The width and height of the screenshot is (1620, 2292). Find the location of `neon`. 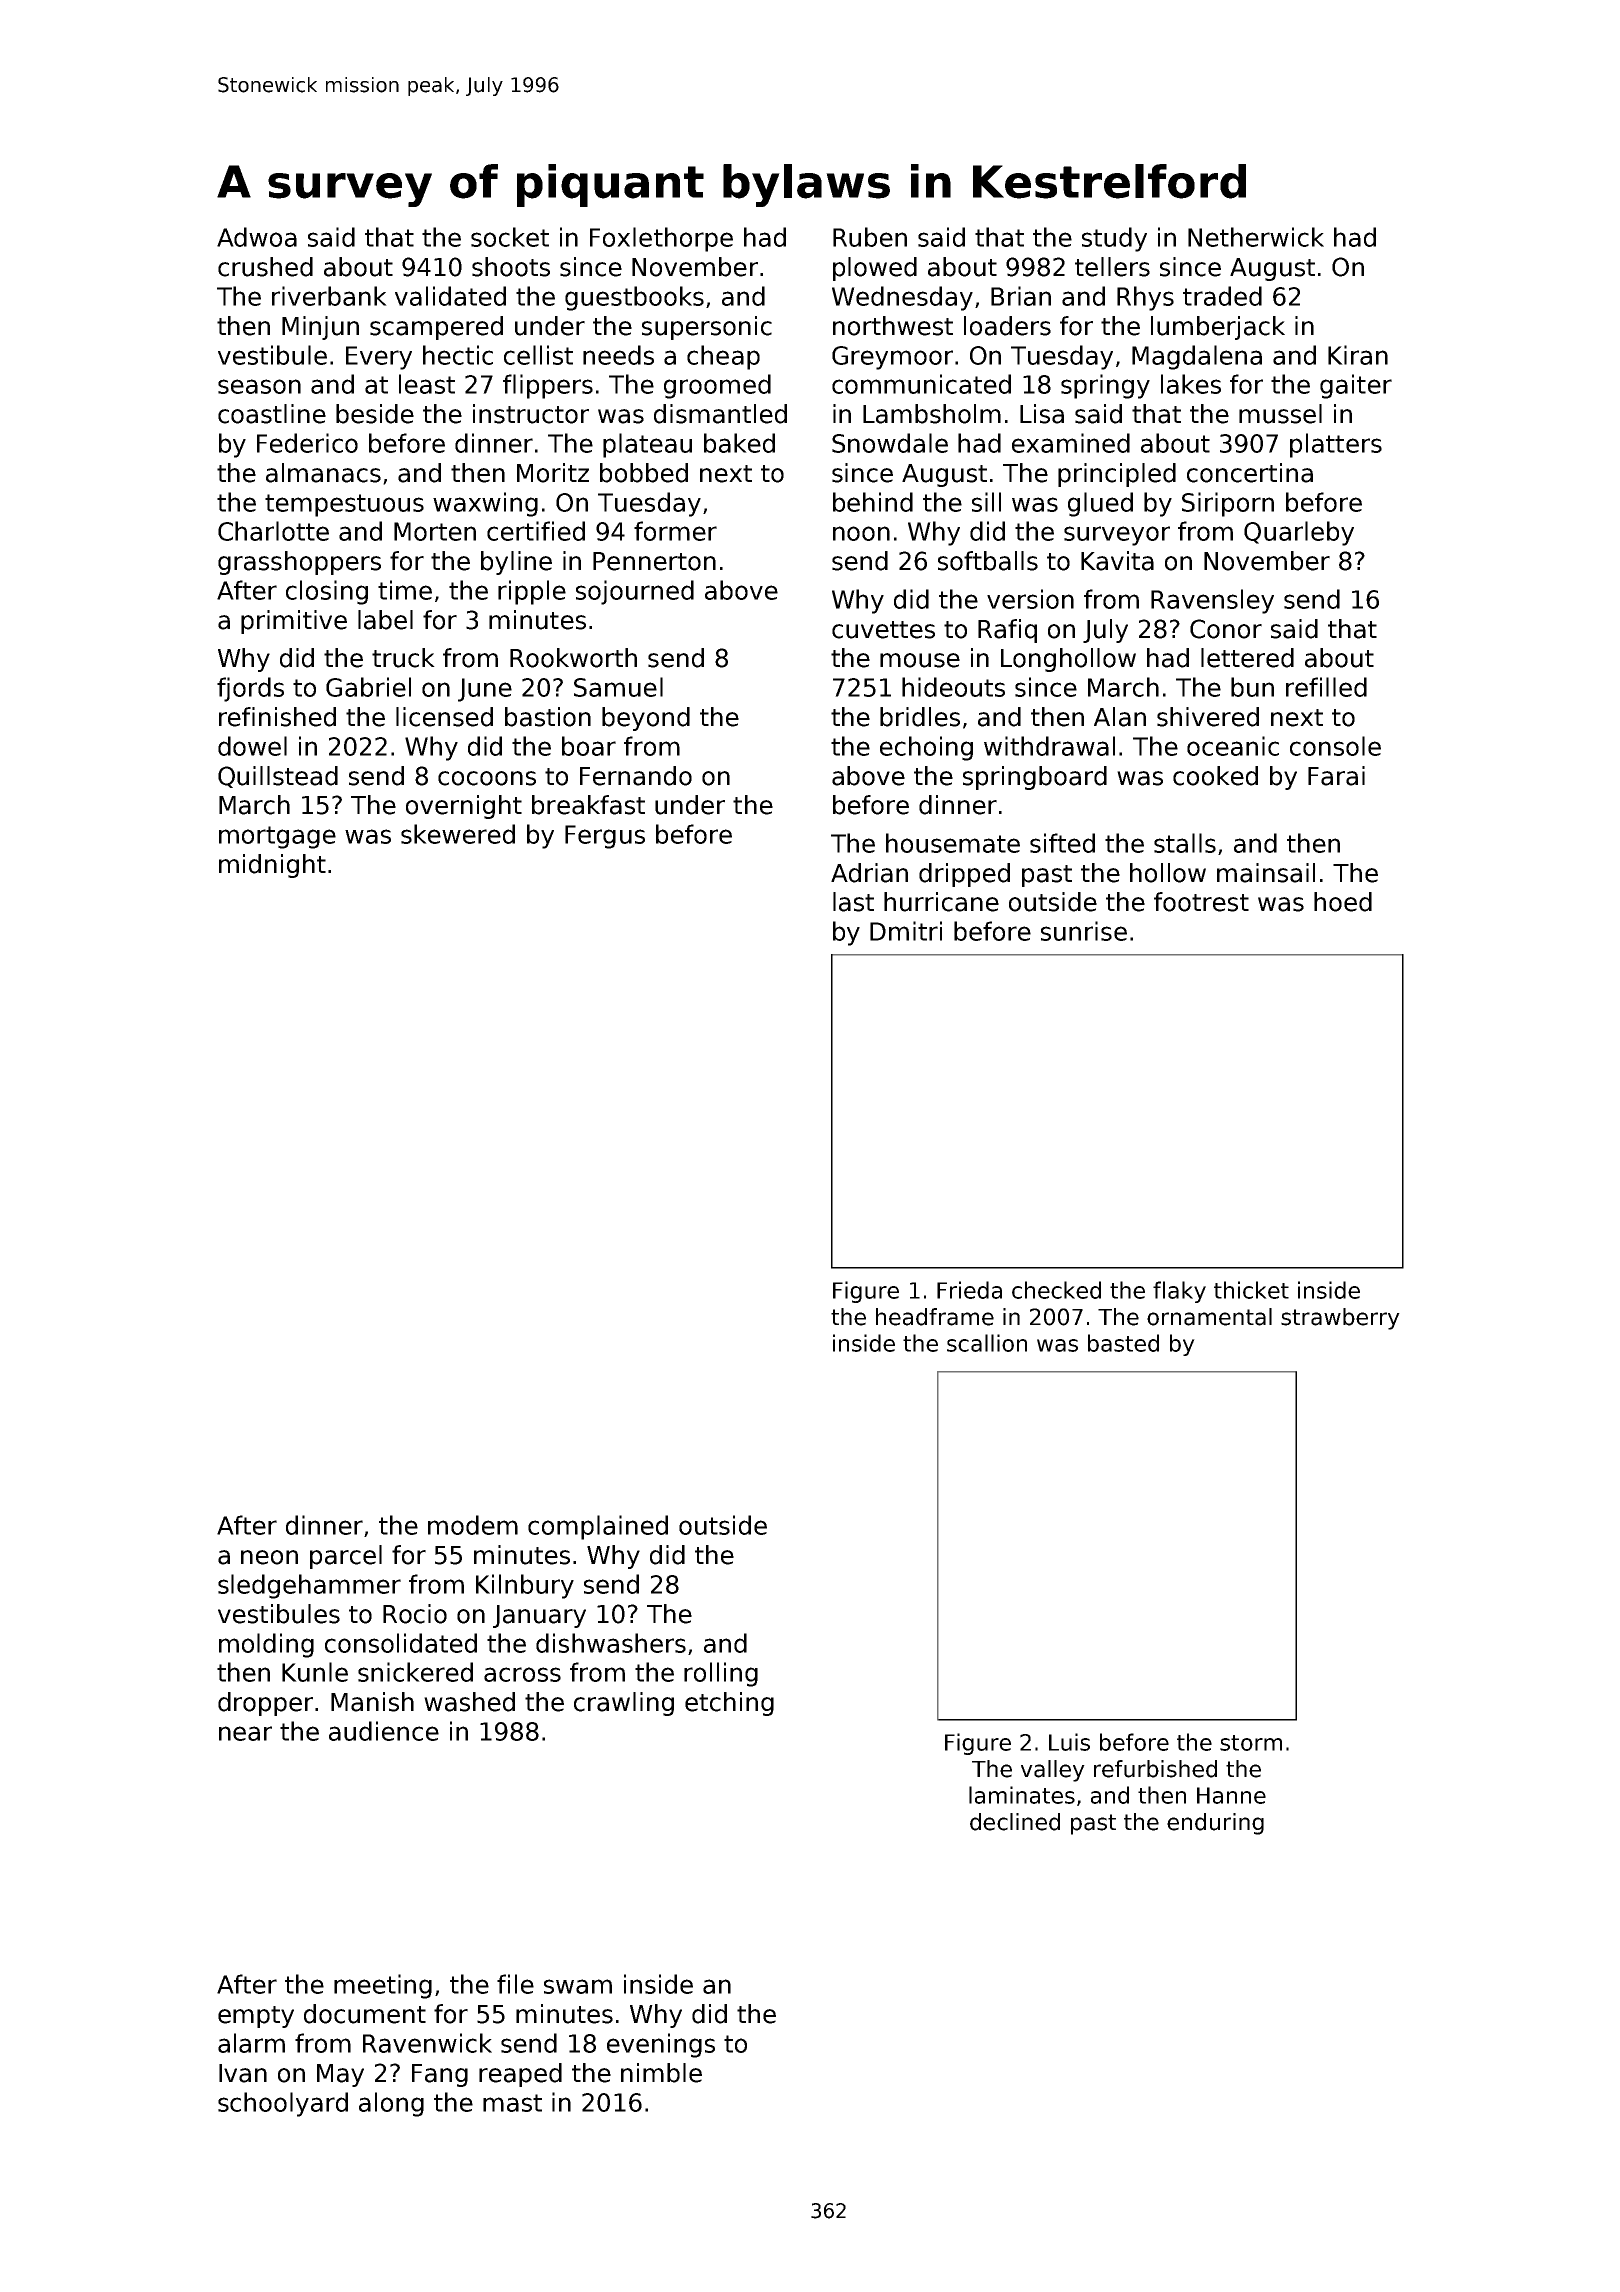

neon is located at coordinates (269, 1557).
